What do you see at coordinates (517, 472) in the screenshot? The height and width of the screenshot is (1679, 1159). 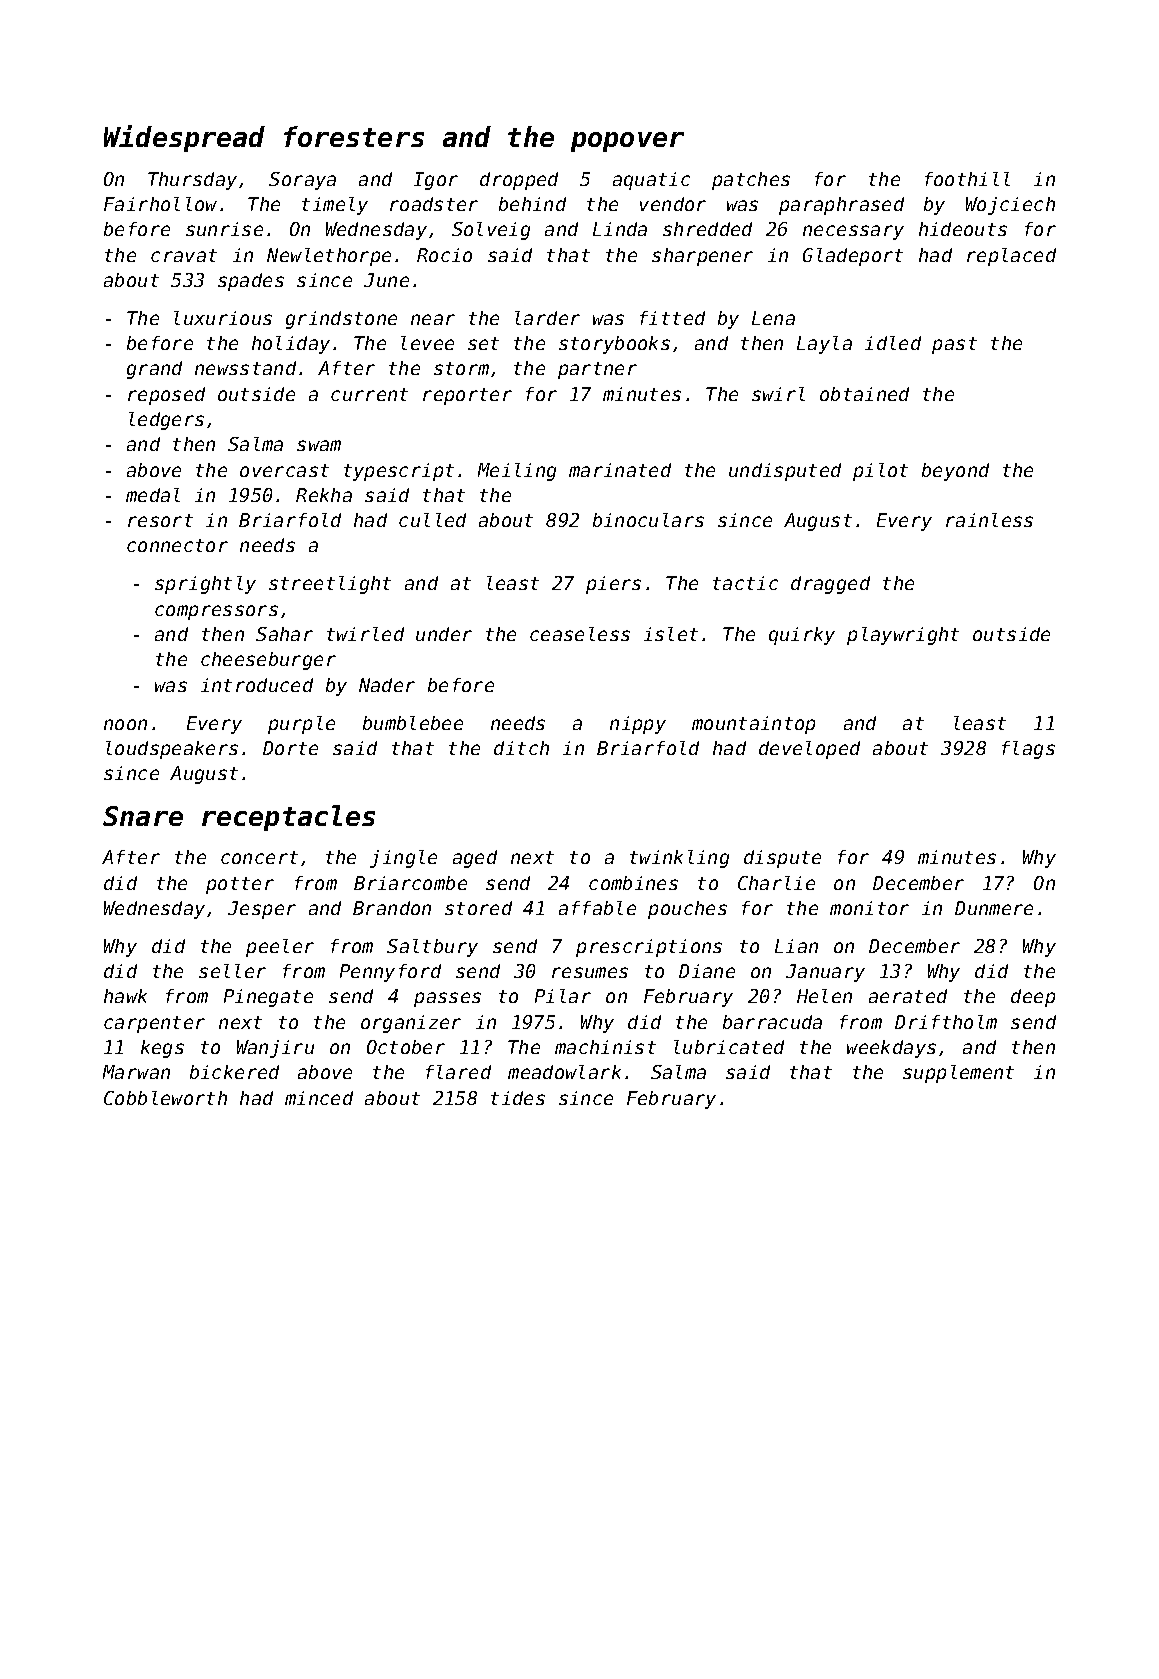 I see `Meiling` at bounding box center [517, 472].
